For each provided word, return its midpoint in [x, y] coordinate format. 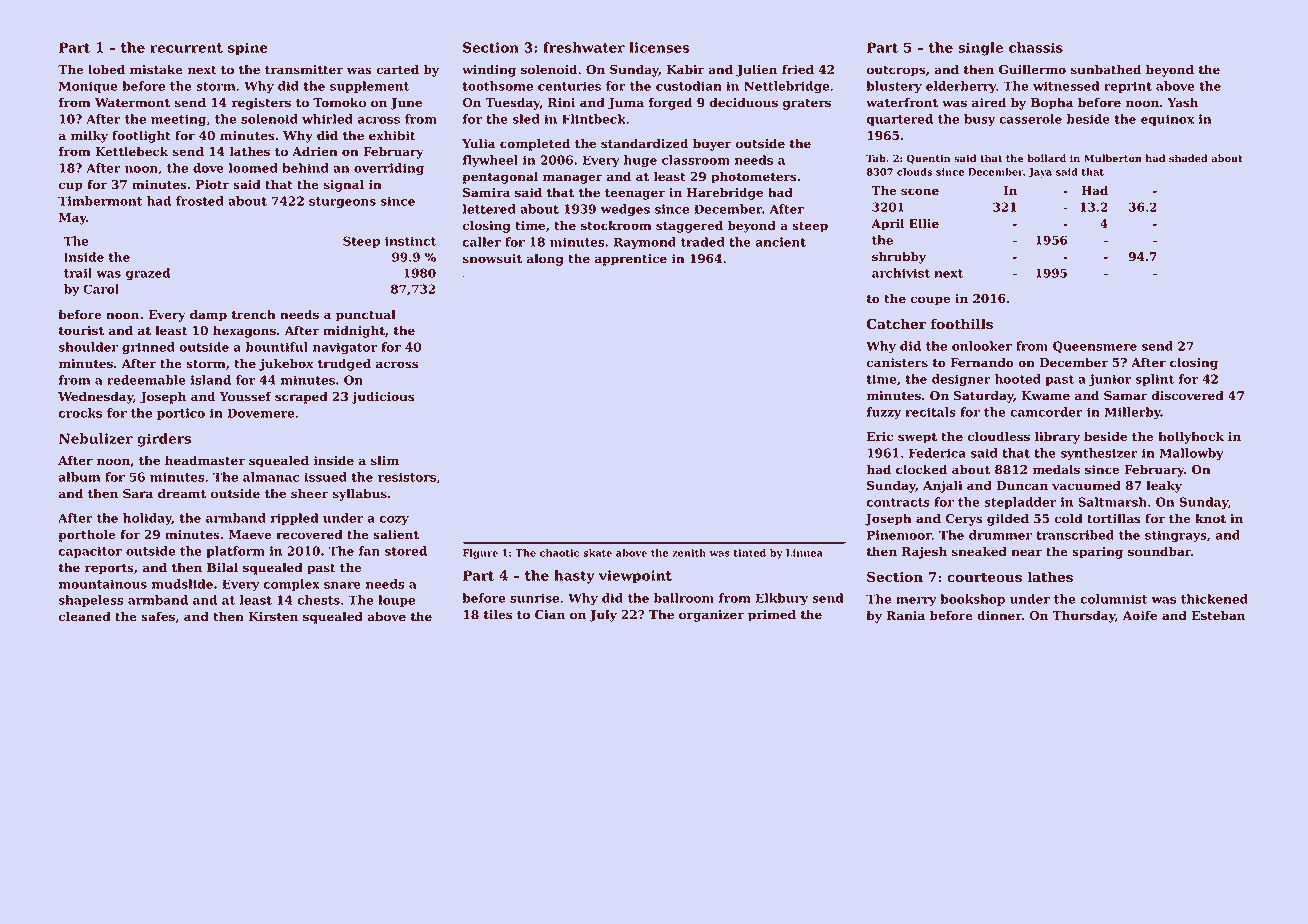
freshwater [584, 47]
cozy [394, 520]
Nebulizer [96, 438]
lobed [106, 69]
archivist [901, 273]
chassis [1036, 47]
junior [1110, 380]
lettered [489, 209]
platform [235, 552]
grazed [148, 274]
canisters [897, 363]
